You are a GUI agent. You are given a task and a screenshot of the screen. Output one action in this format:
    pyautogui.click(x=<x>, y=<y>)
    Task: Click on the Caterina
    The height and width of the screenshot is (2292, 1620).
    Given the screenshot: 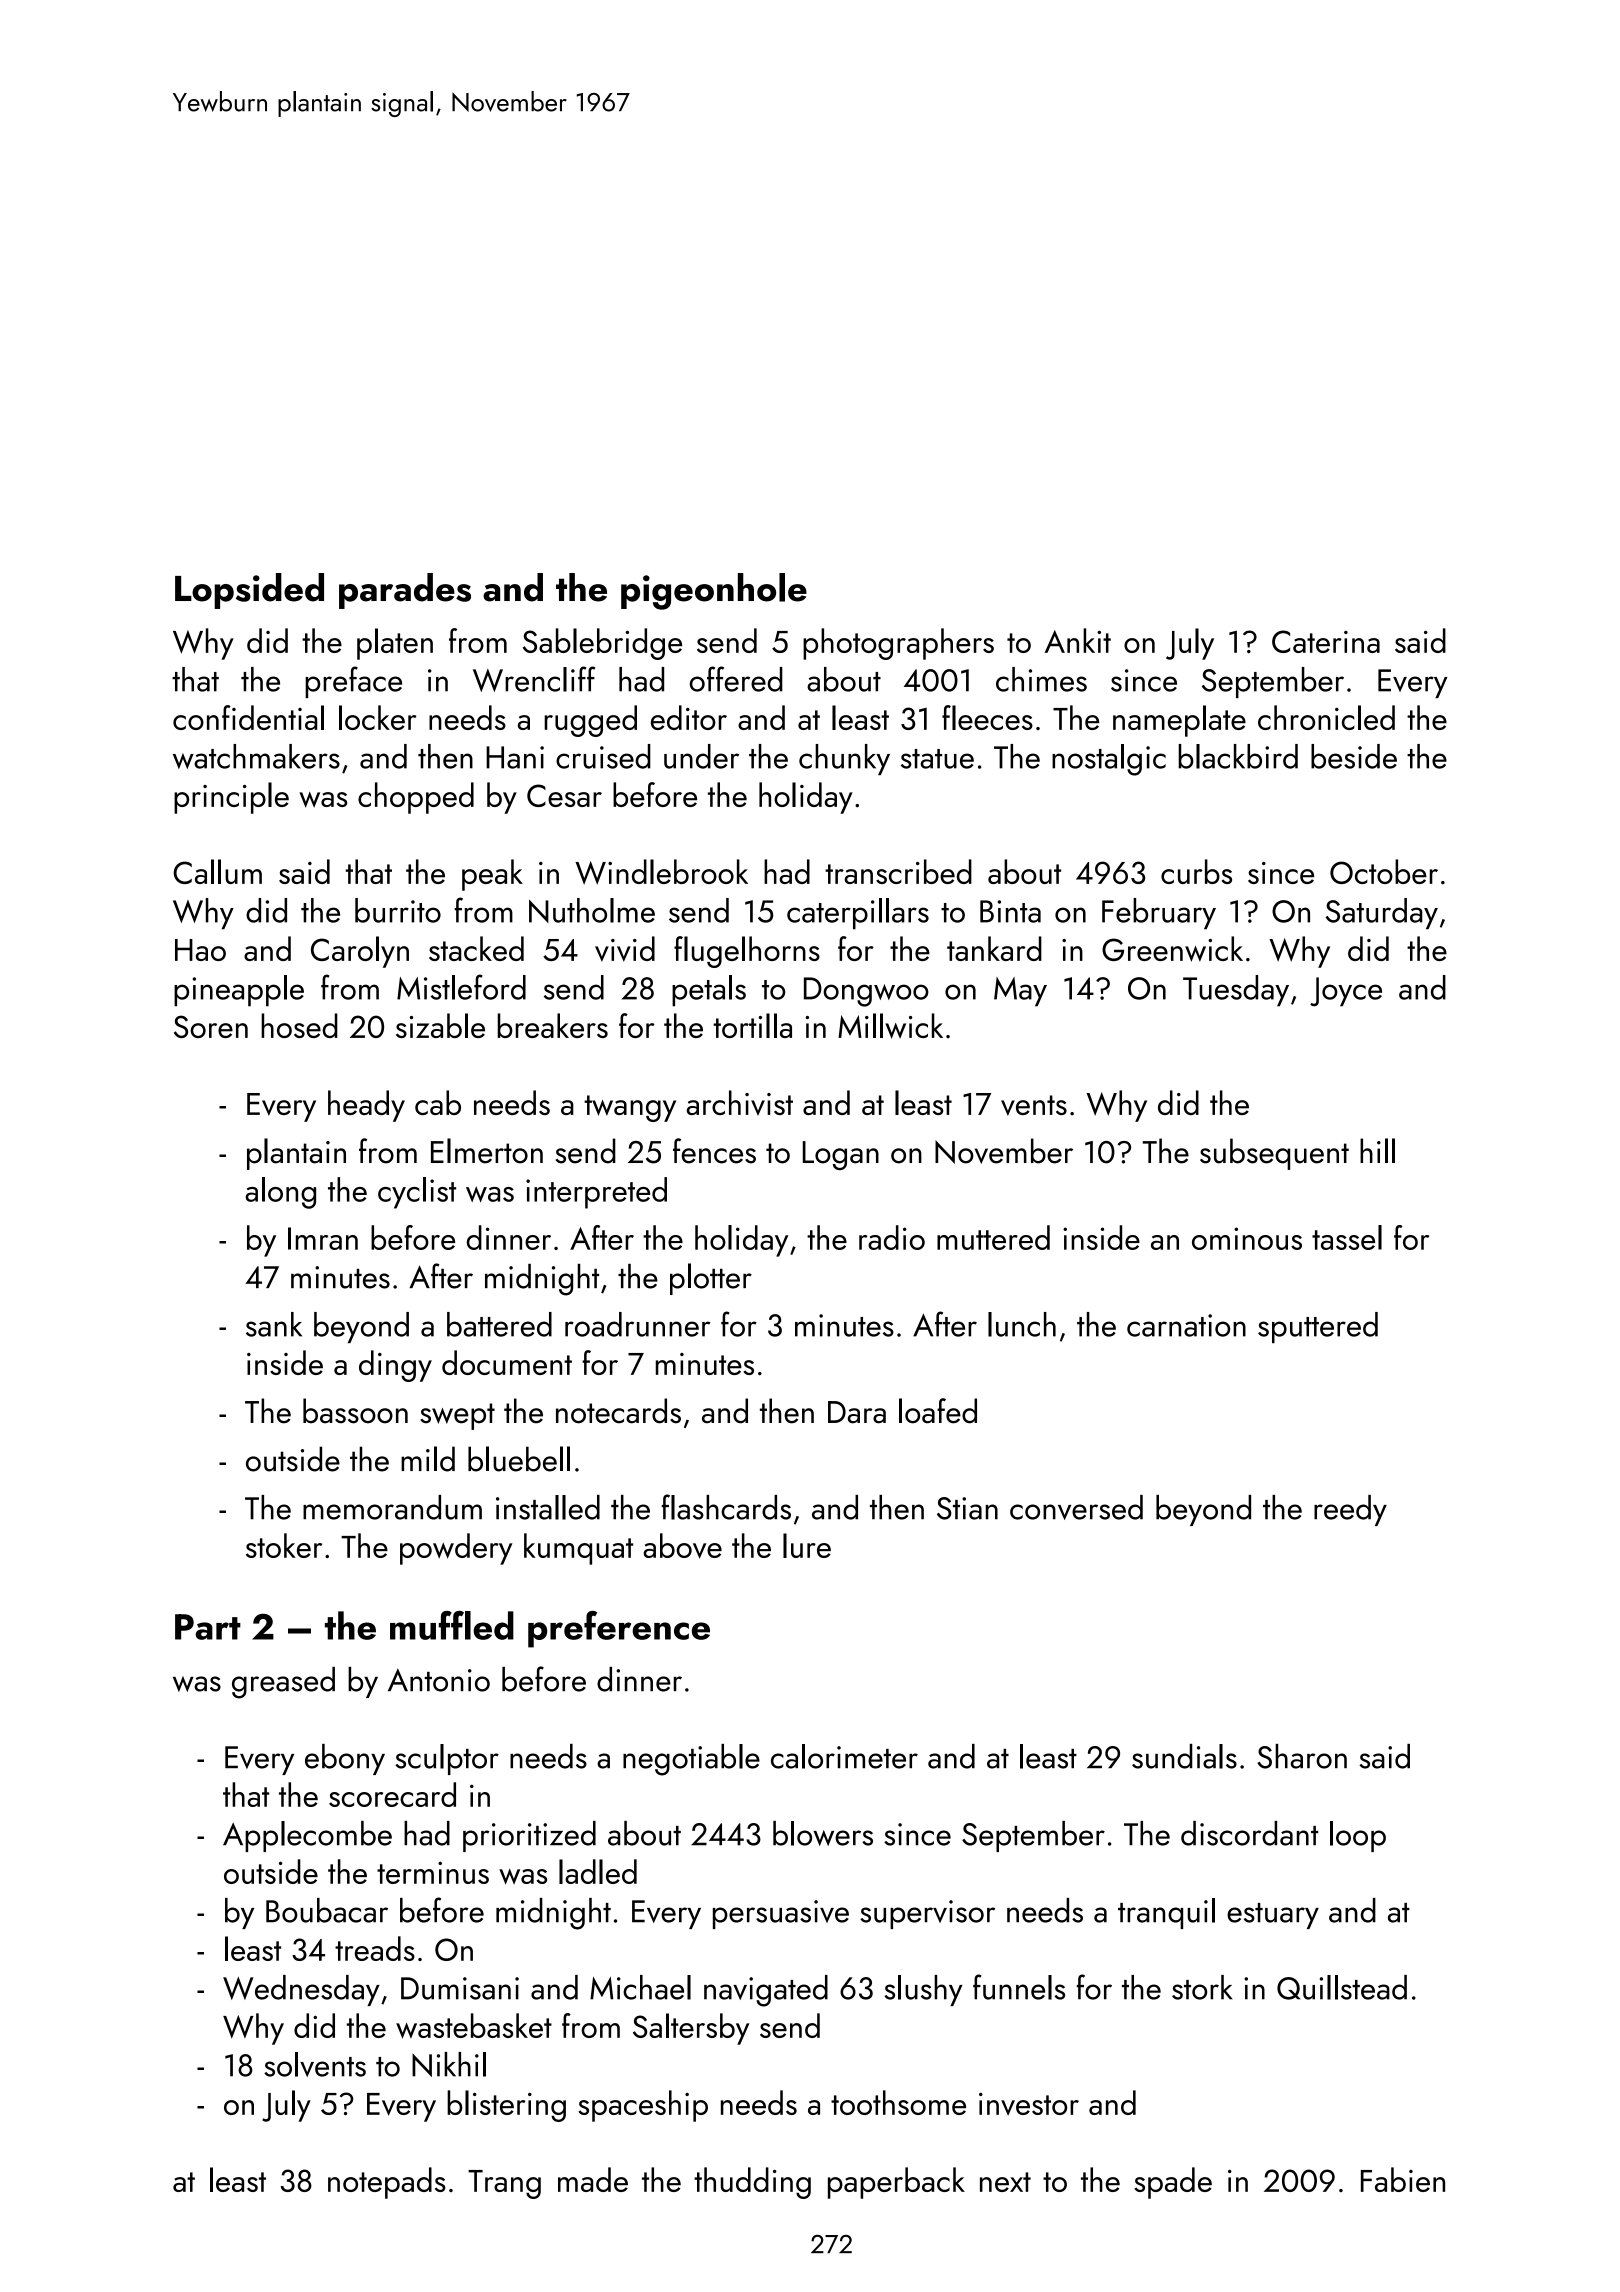 What is the action you would take?
    pyautogui.click(x=1326, y=641)
